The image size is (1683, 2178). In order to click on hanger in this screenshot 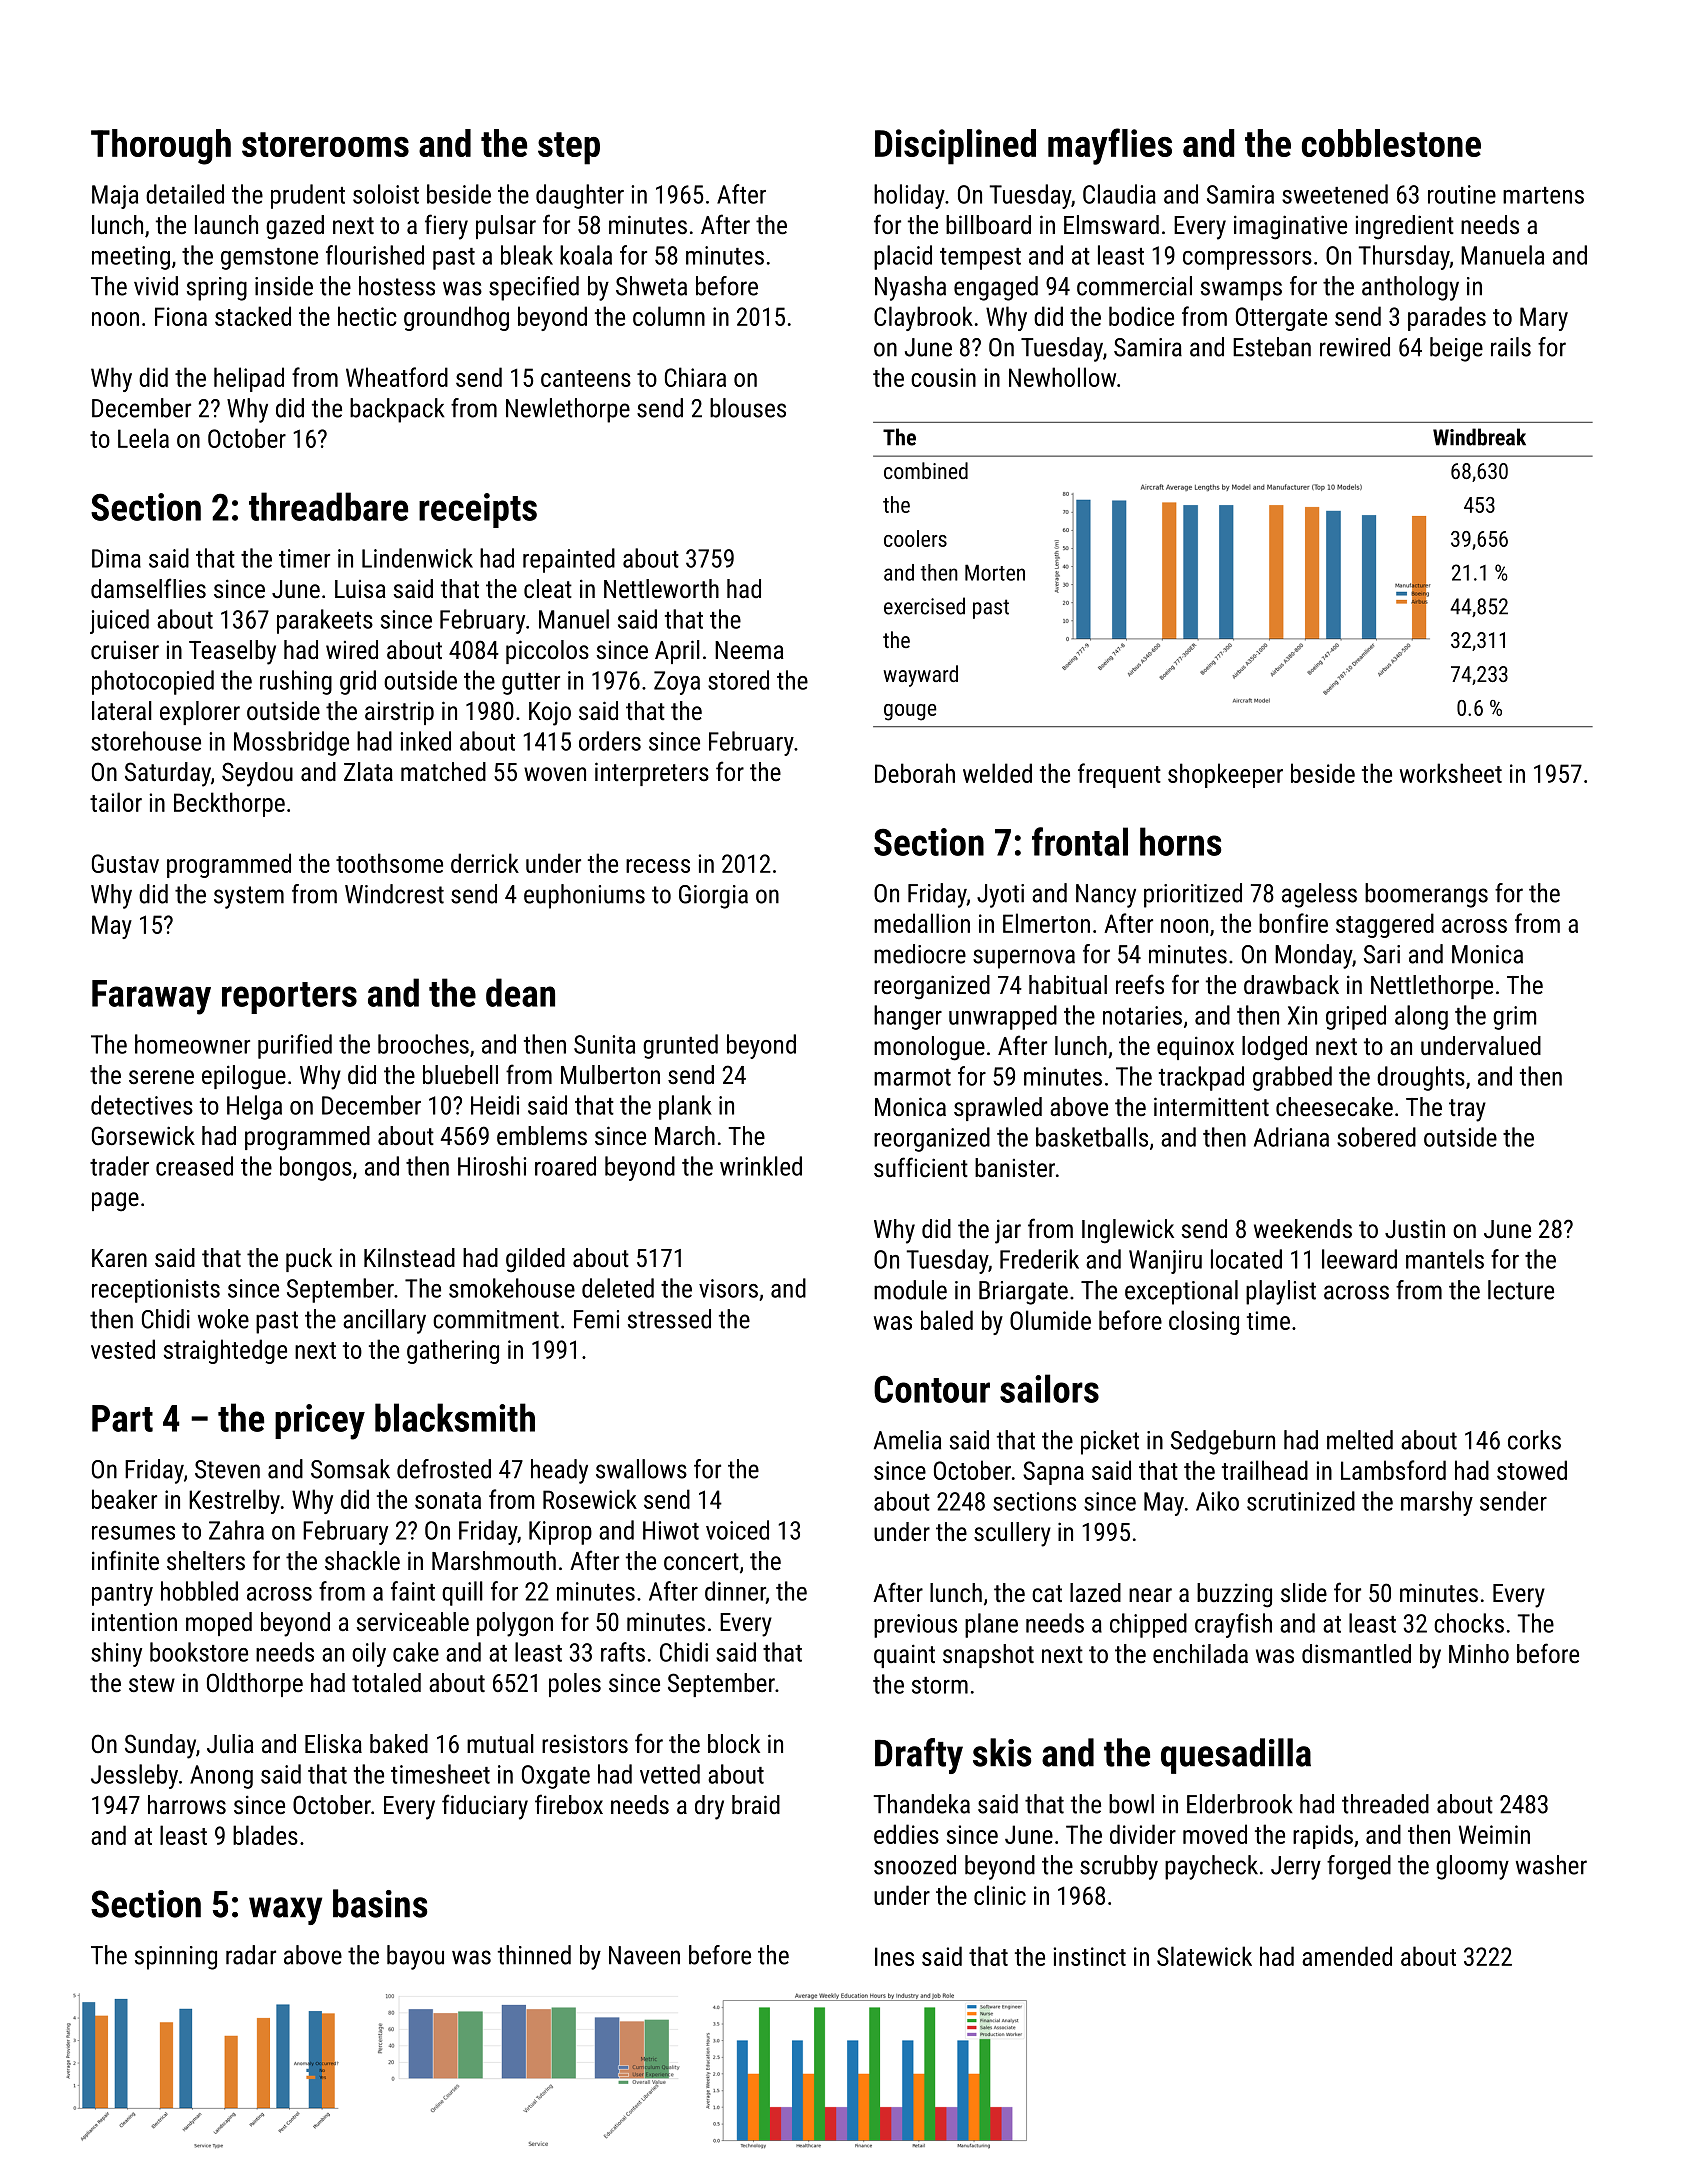, I will do `click(908, 1017)`.
